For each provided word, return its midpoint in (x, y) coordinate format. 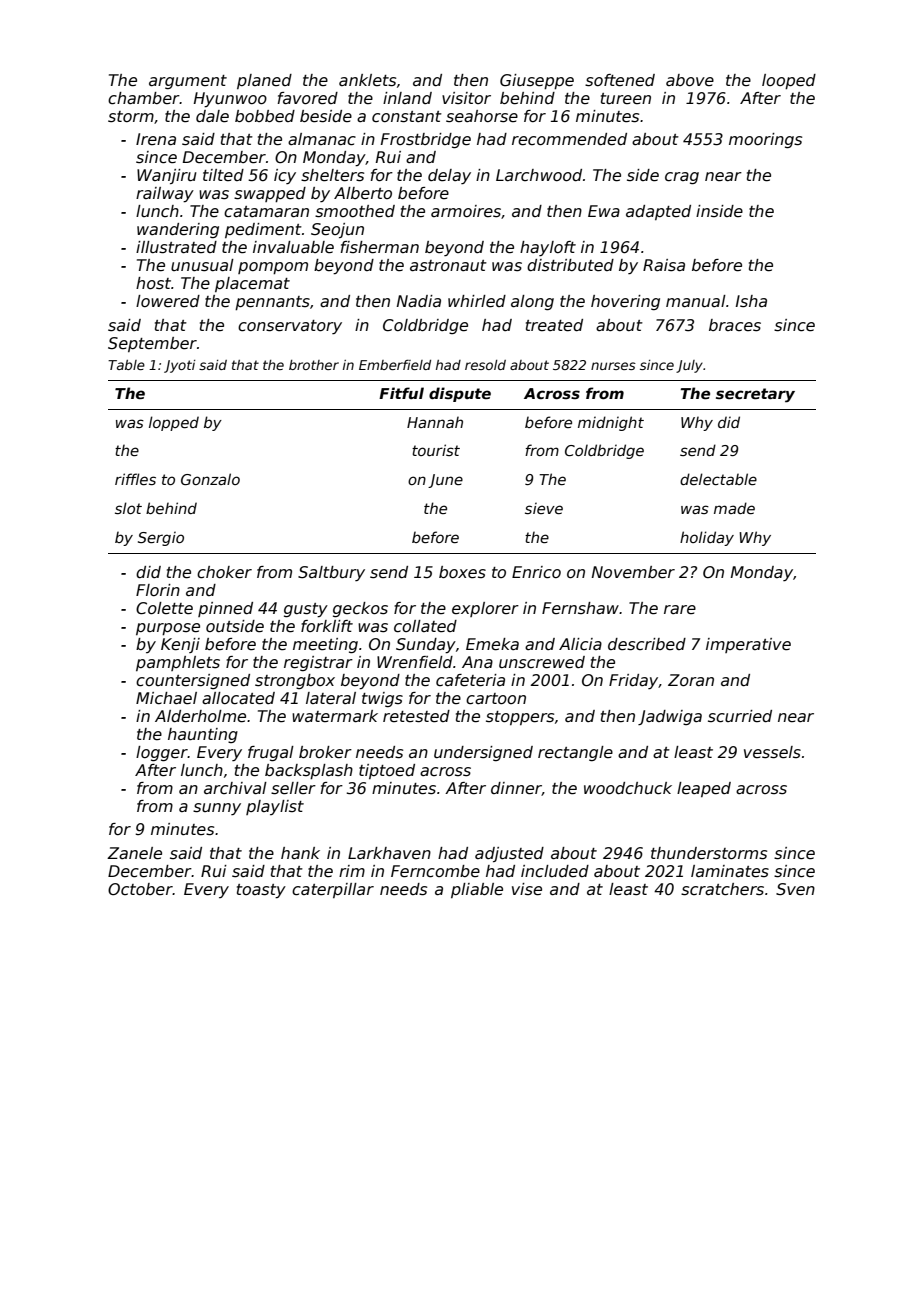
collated (425, 626)
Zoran (691, 680)
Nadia (419, 301)
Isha (751, 301)
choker (224, 572)
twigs (382, 699)
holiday (707, 538)
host (153, 283)
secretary (755, 395)
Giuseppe (537, 81)
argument (188, 82)
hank (300, 853)
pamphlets (178, 663)
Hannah (435, 422)
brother (314, 365)
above (690, 80)
